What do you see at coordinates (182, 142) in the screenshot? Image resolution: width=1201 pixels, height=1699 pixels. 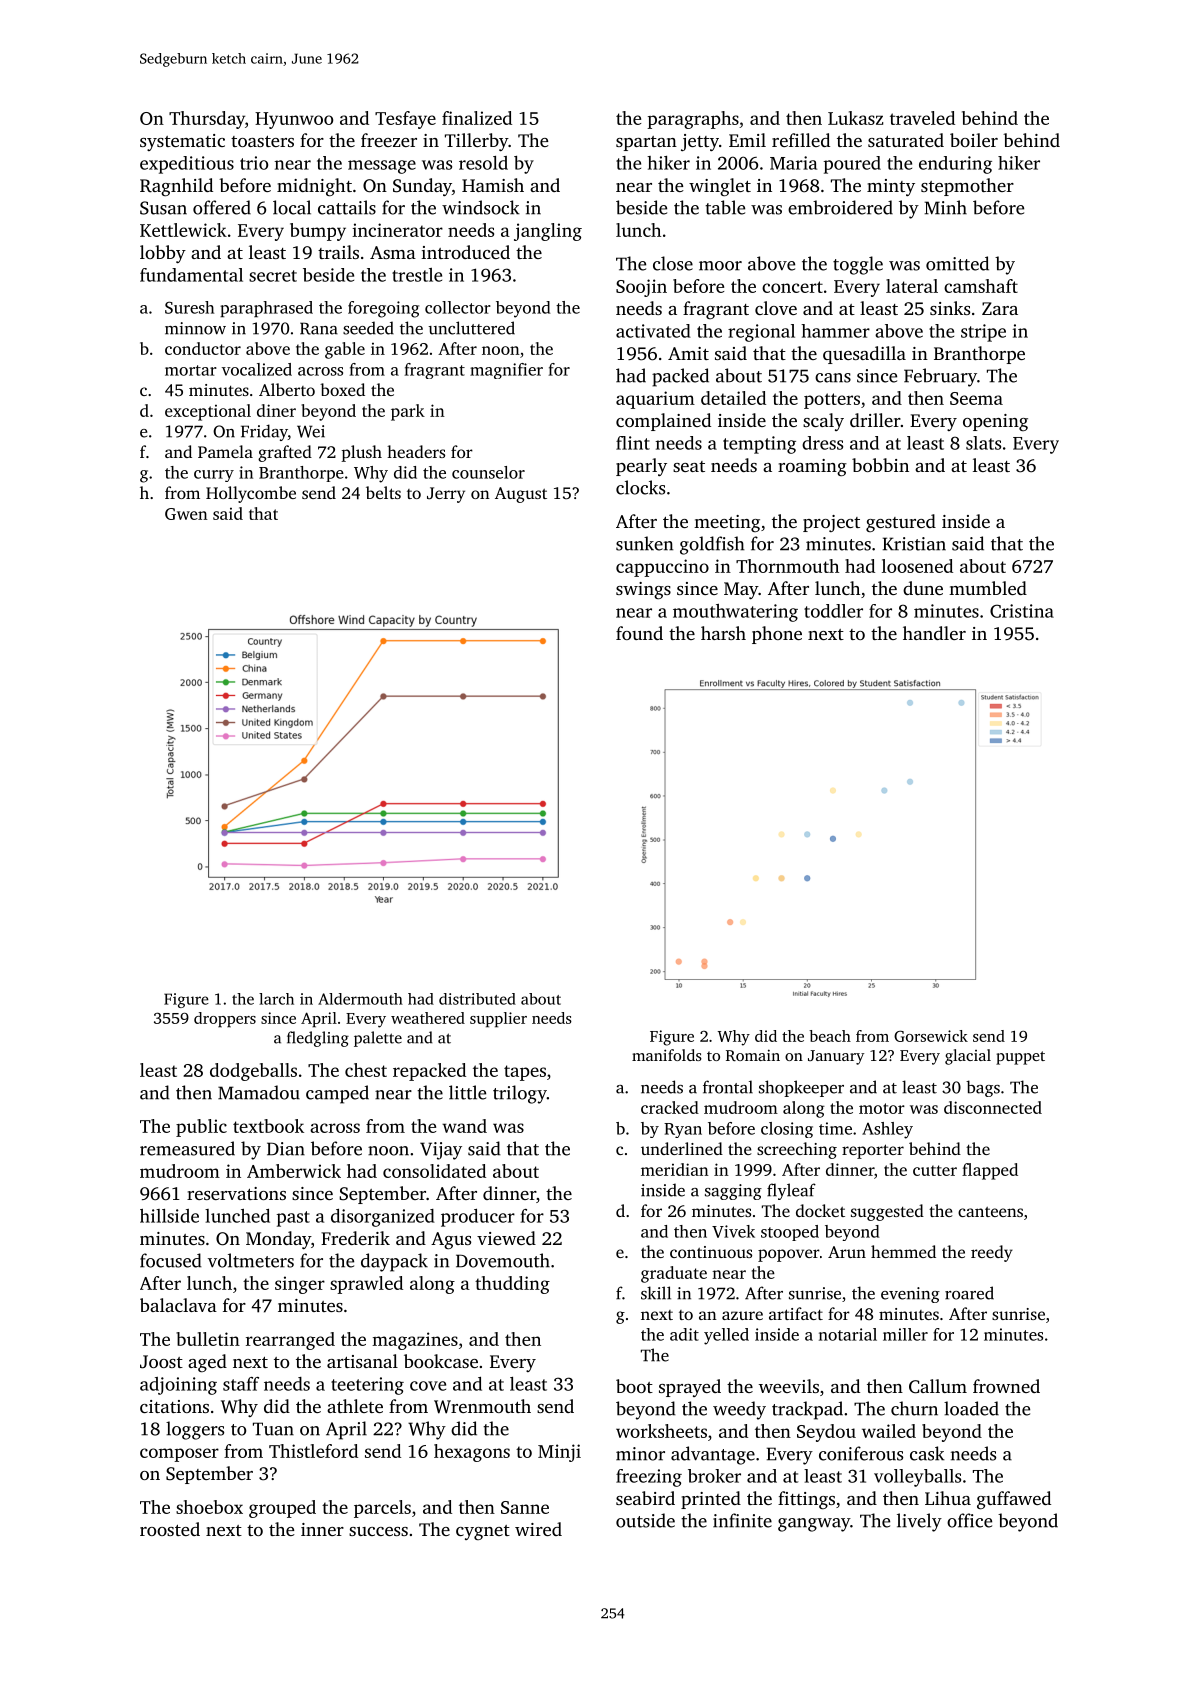 I see `systematic` at bounding box center [182, 142].
